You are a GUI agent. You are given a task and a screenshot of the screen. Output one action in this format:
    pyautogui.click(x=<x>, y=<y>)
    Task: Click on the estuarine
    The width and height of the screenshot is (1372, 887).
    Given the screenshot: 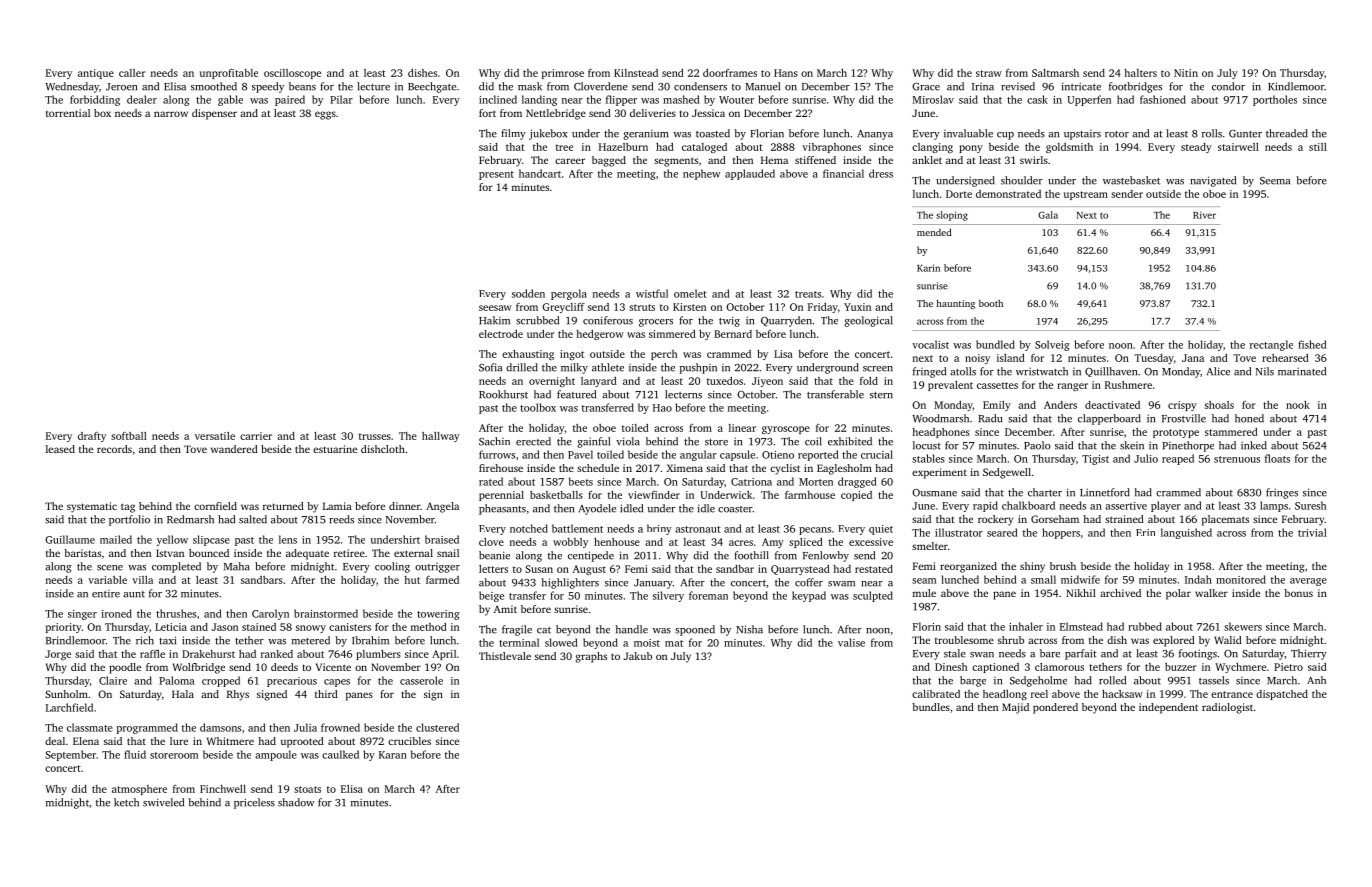 What is the action you would take?
    pyautogui.click(x=335, y=449)
